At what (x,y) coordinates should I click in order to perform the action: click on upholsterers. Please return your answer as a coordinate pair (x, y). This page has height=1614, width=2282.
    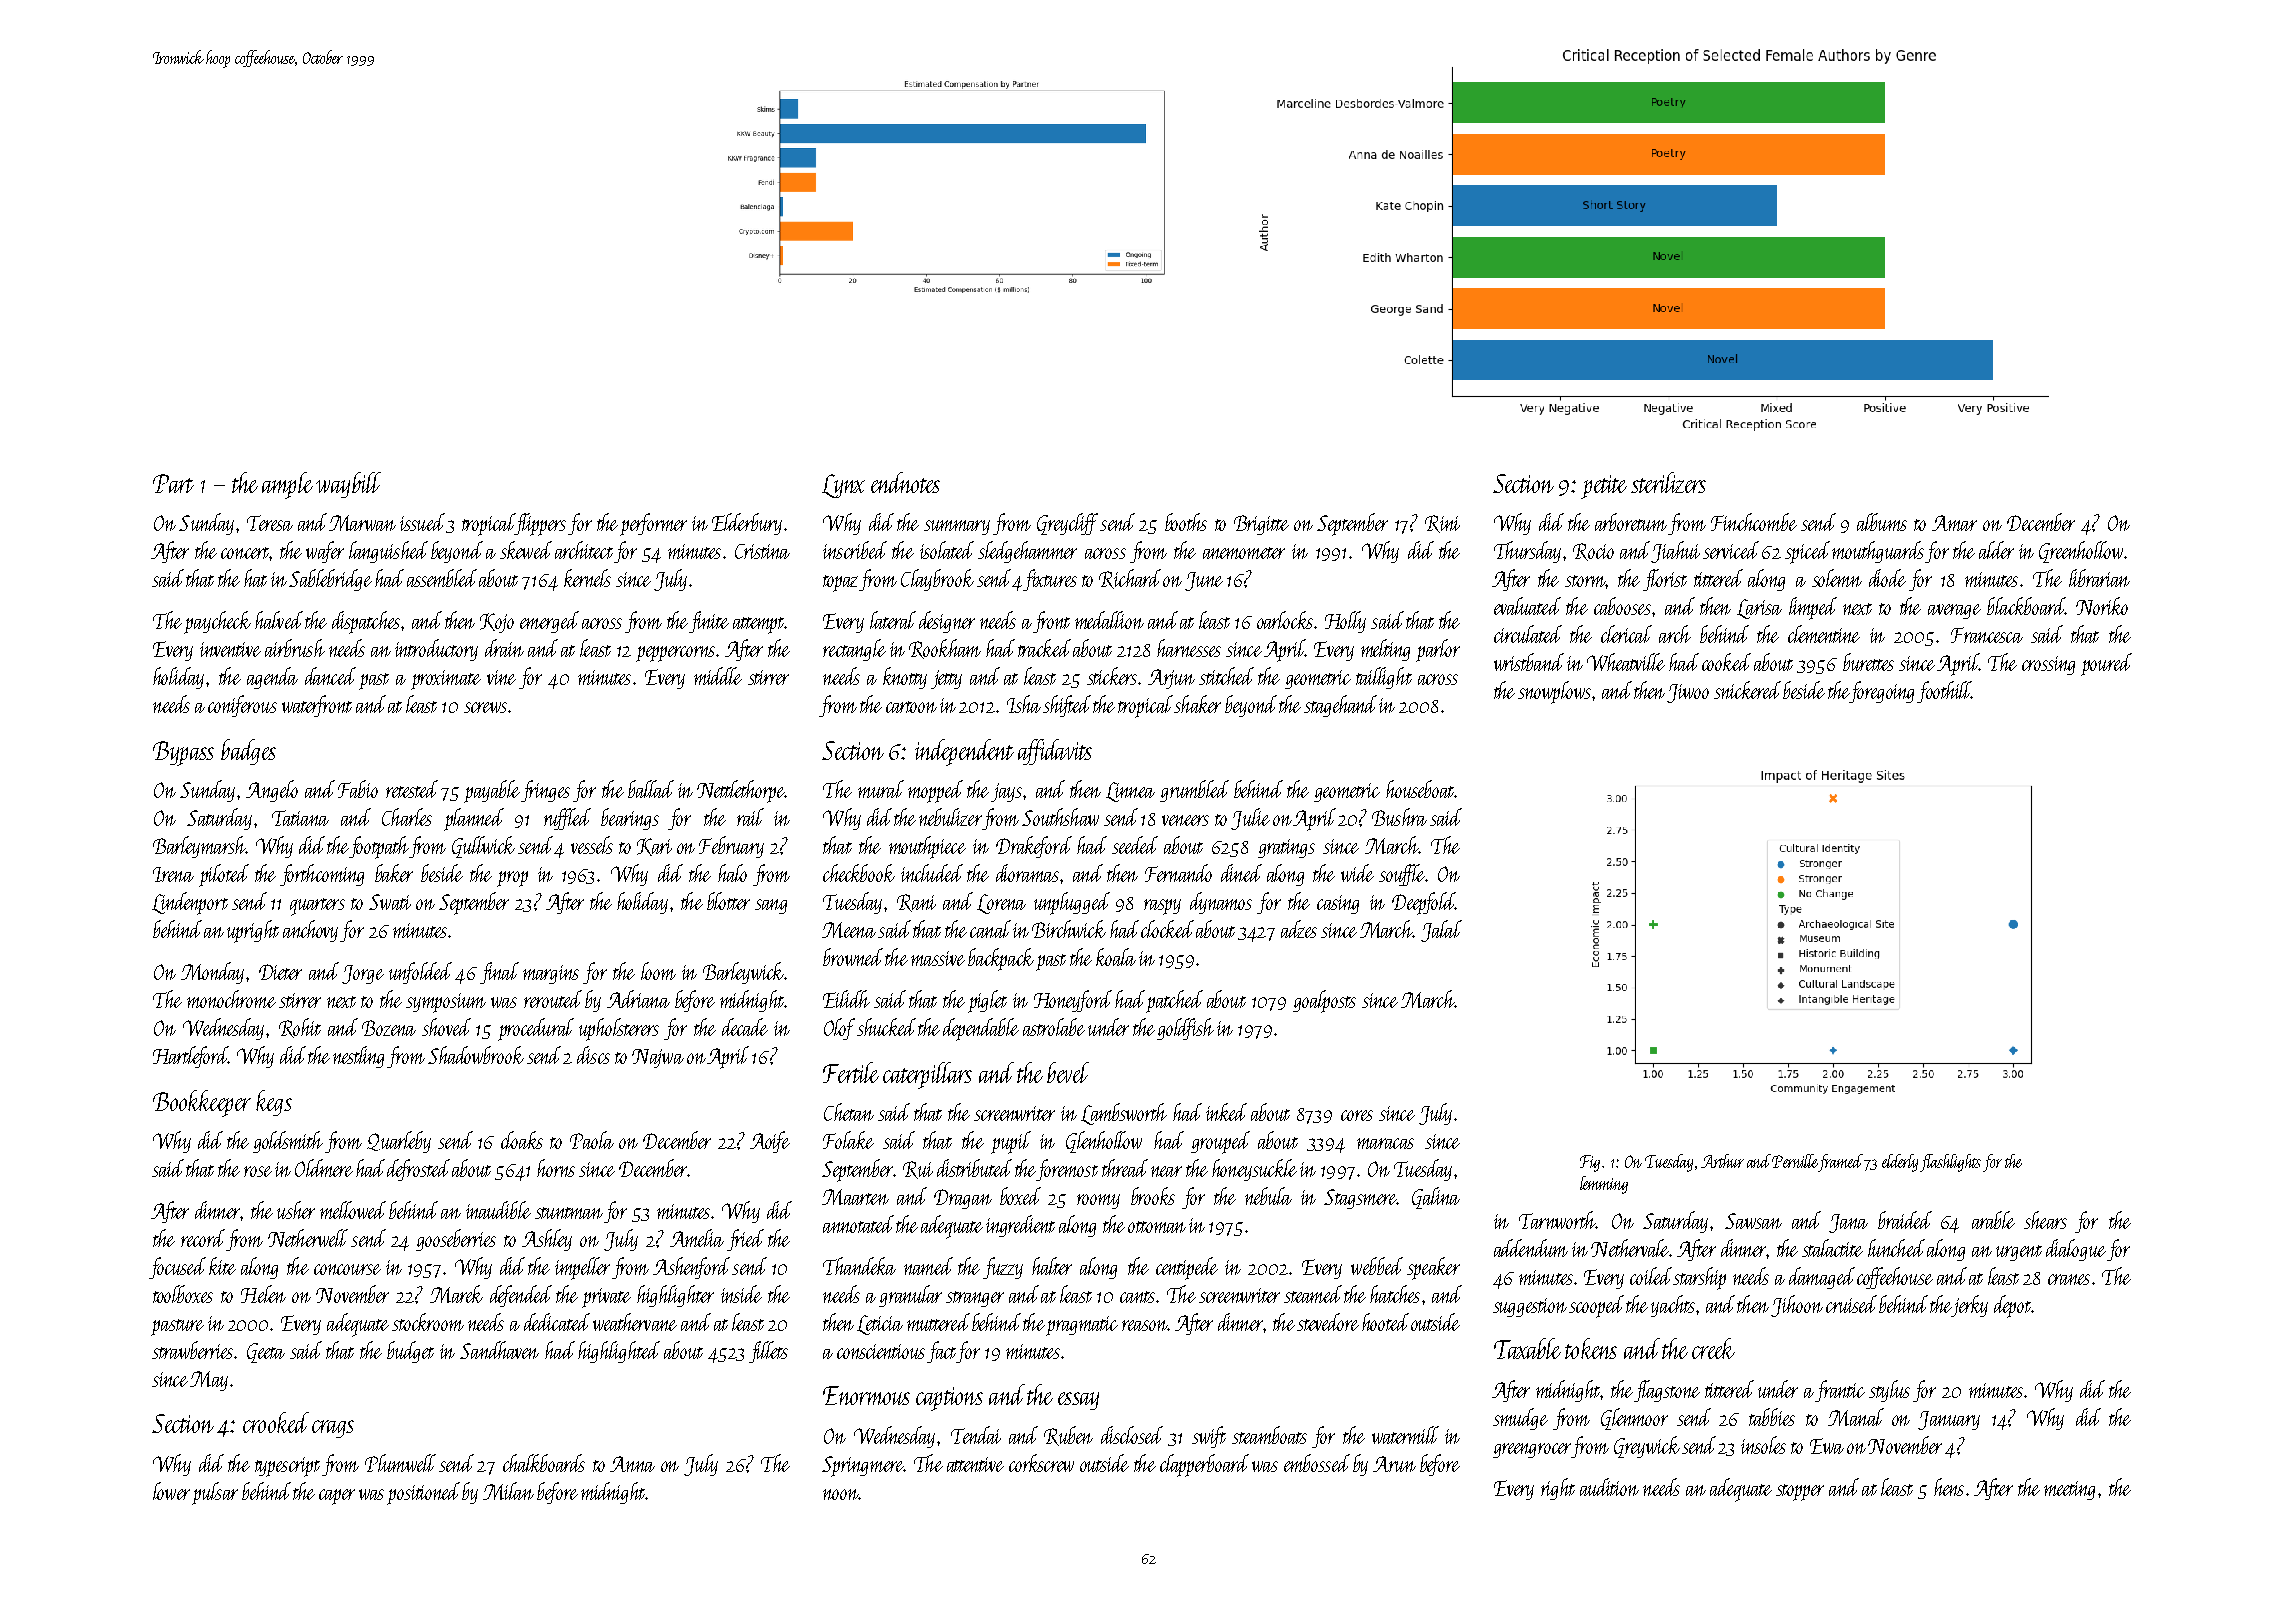
    Looking at the image, I should click on (619, 1029).
